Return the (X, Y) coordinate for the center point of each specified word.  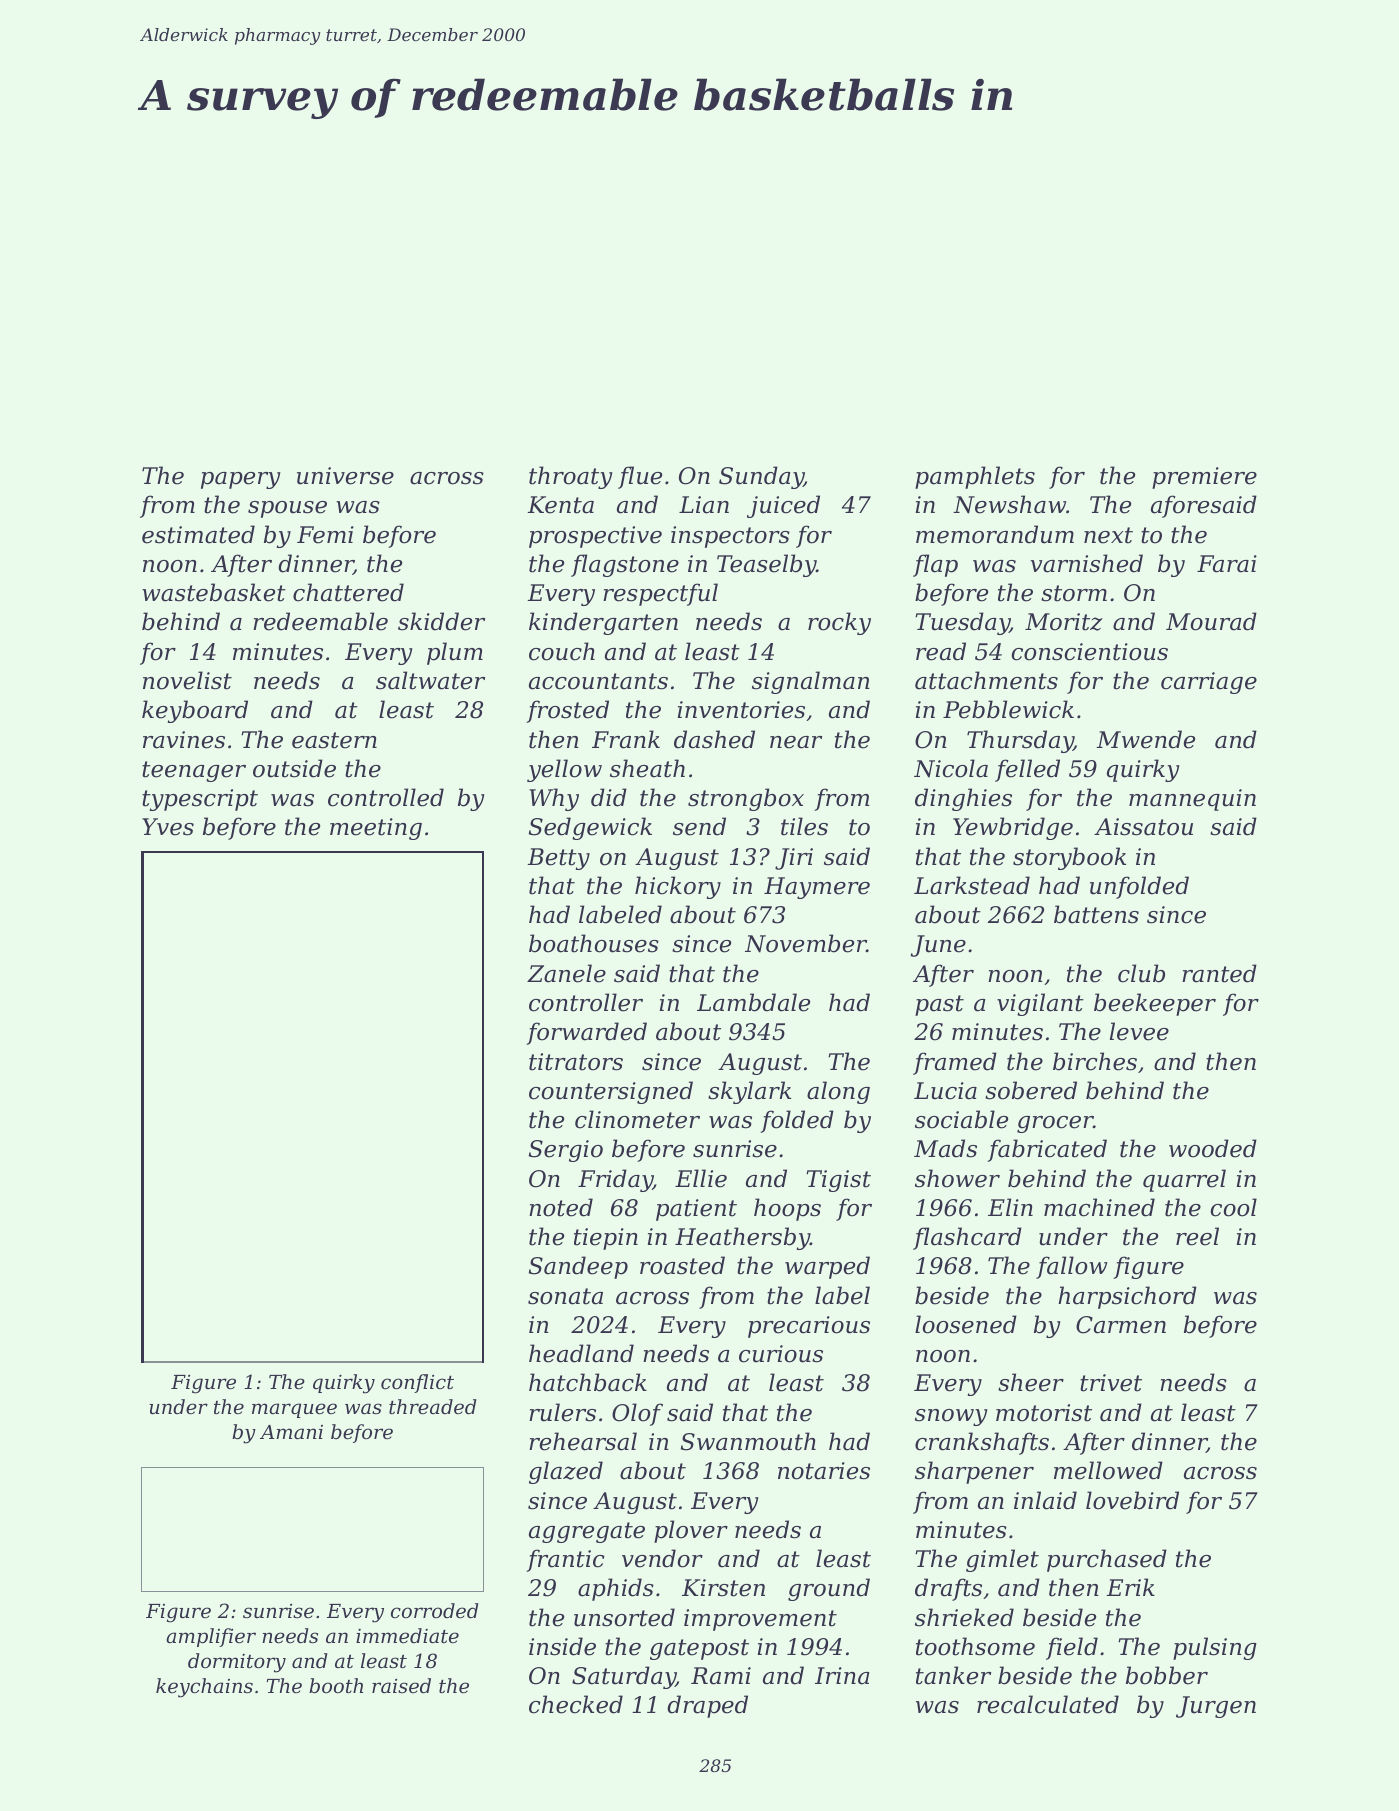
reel (1197, 1236)
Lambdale (753, 1002)
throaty (571, 477)
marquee (294, 1410)
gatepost (699, 1649)
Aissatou (1143, 827)
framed (955, 1063)
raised (401, 1685)
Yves (168, 827)
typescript (200, 800)
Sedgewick (590, 828)
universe (345, 476)
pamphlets (975, 477)
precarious (809, 1327)
